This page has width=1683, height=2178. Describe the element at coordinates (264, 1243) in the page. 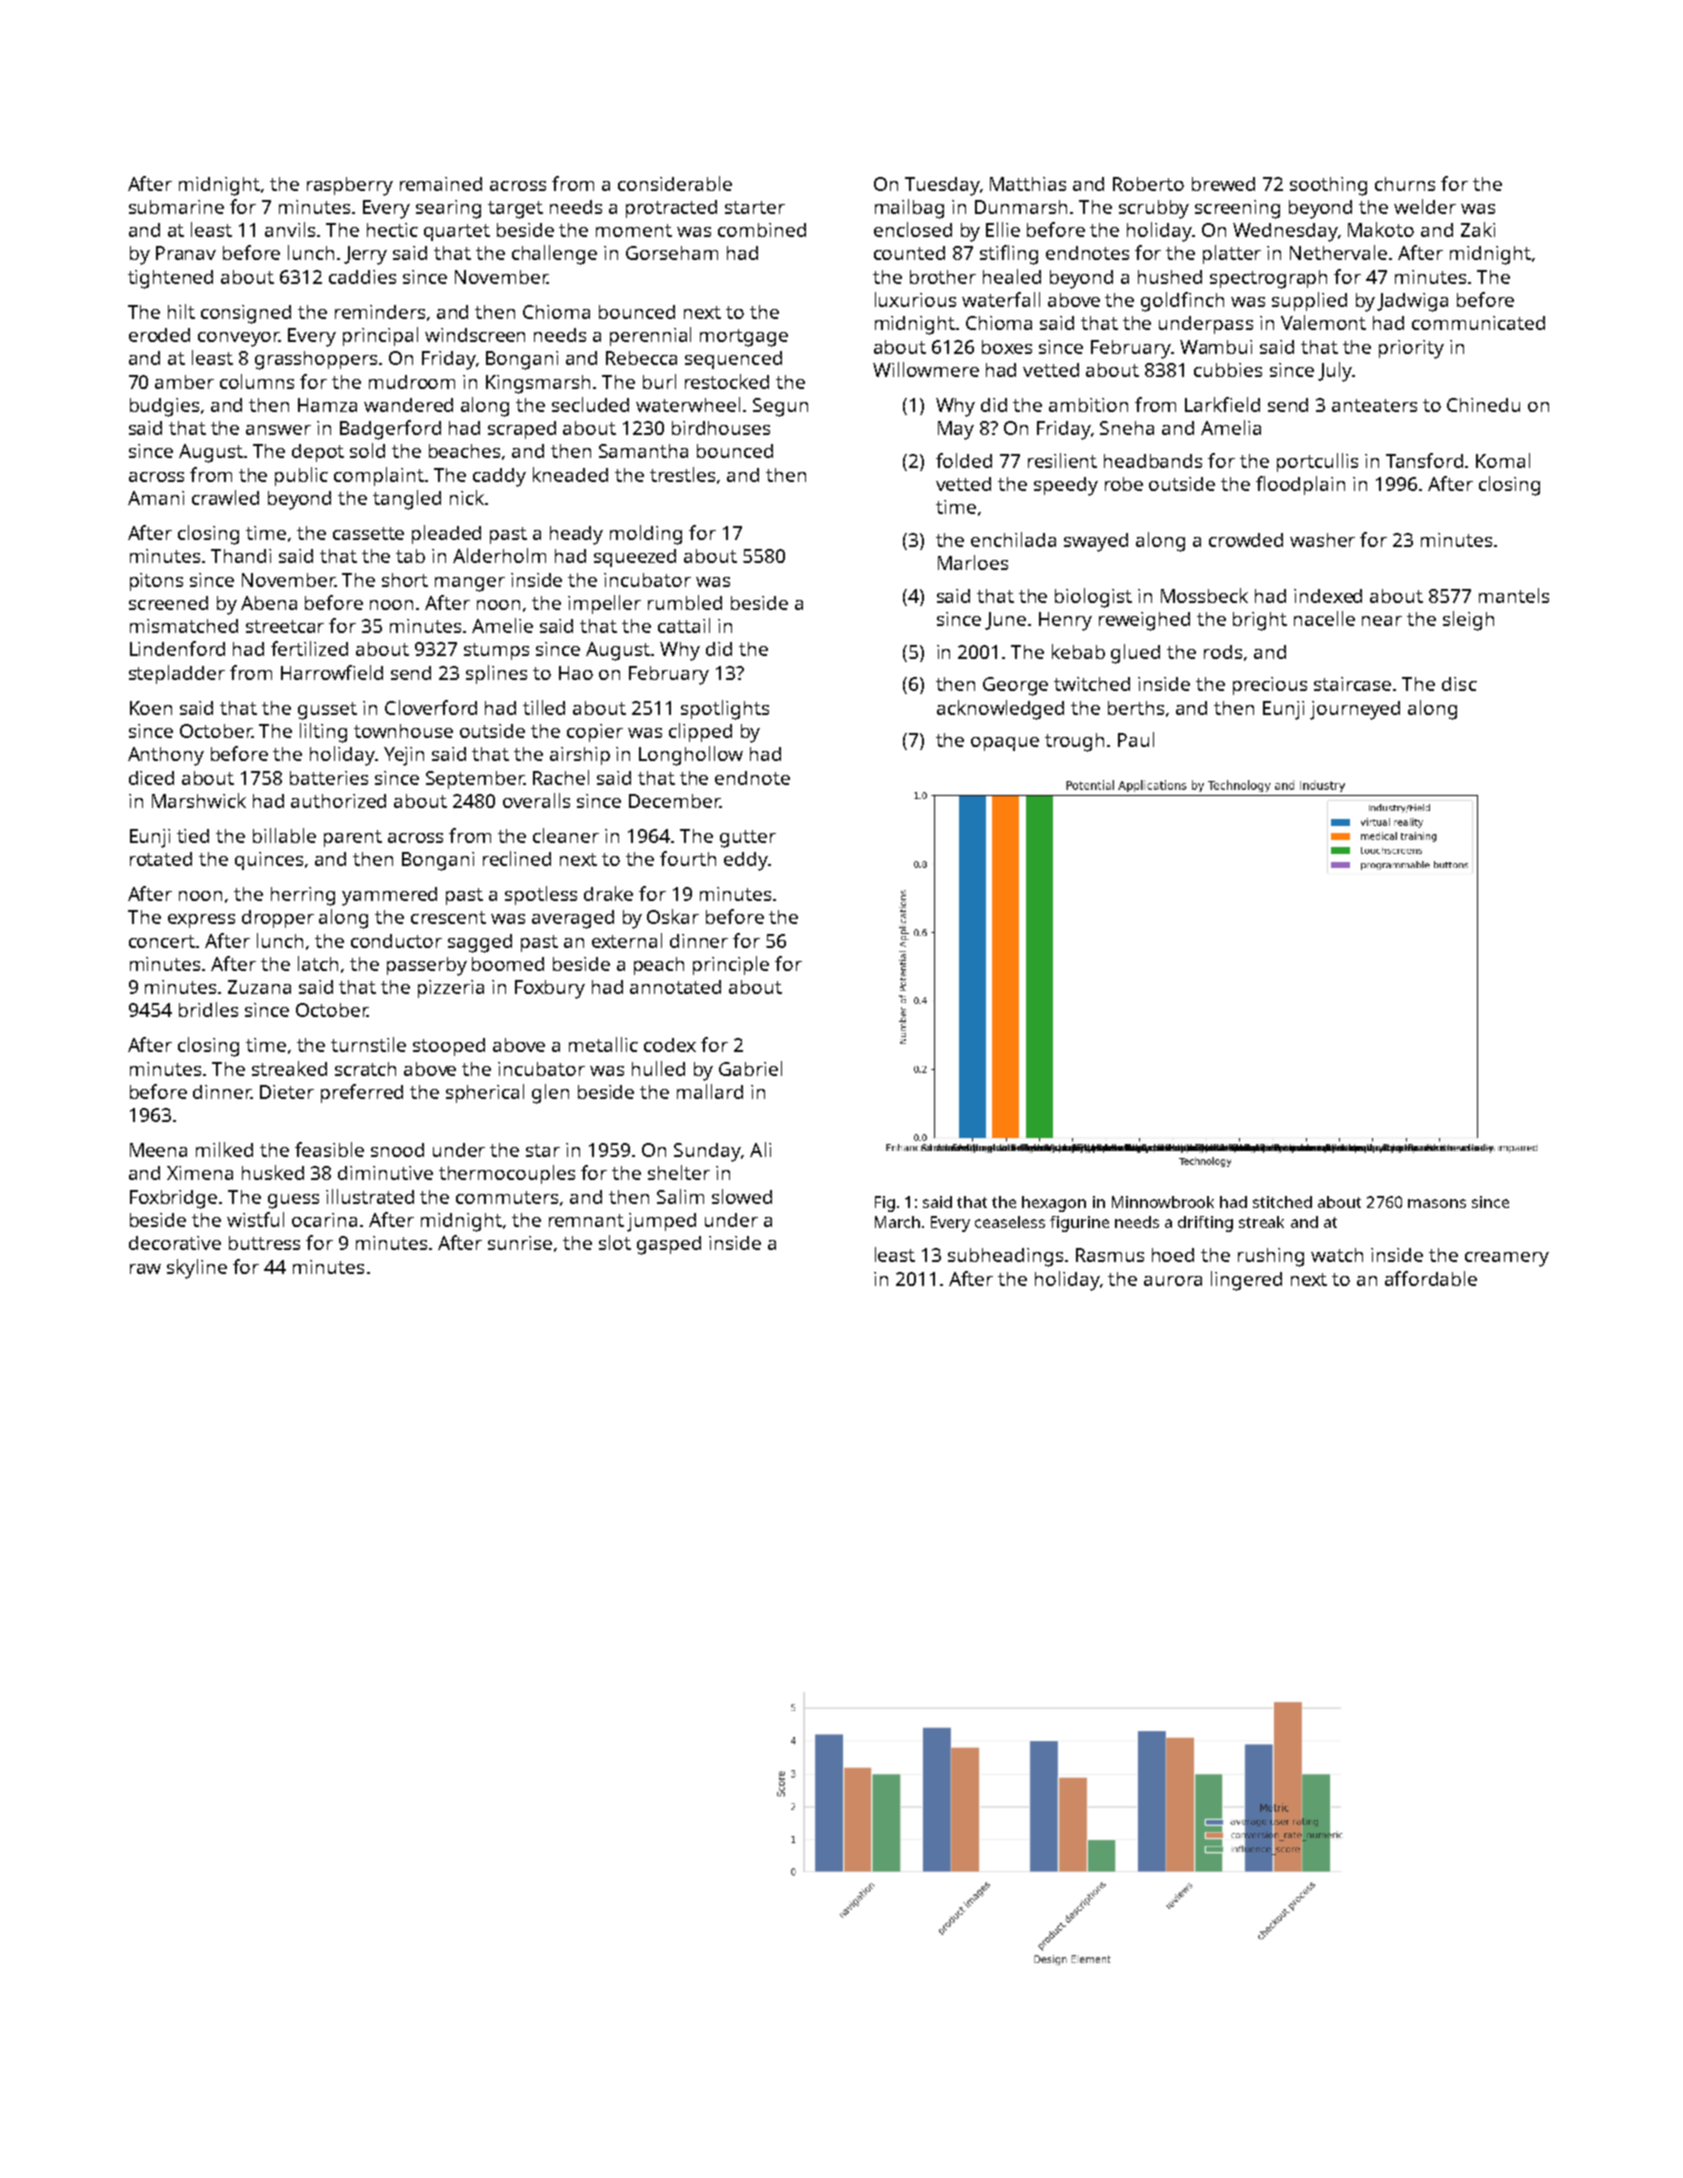

I see `buttress` at that location.
